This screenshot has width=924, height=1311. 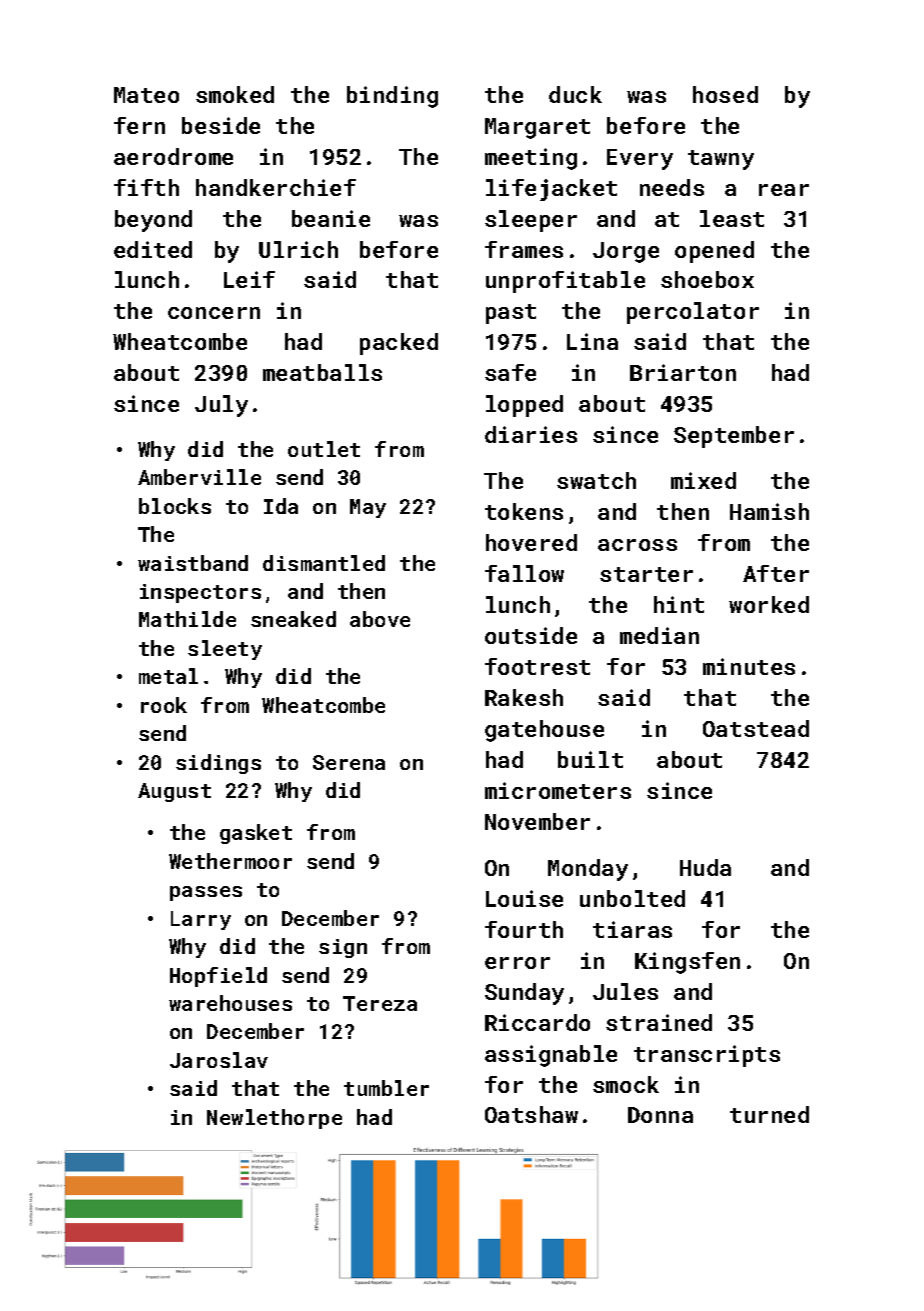 I want to click on blocks, so click(x=175, y=506).
